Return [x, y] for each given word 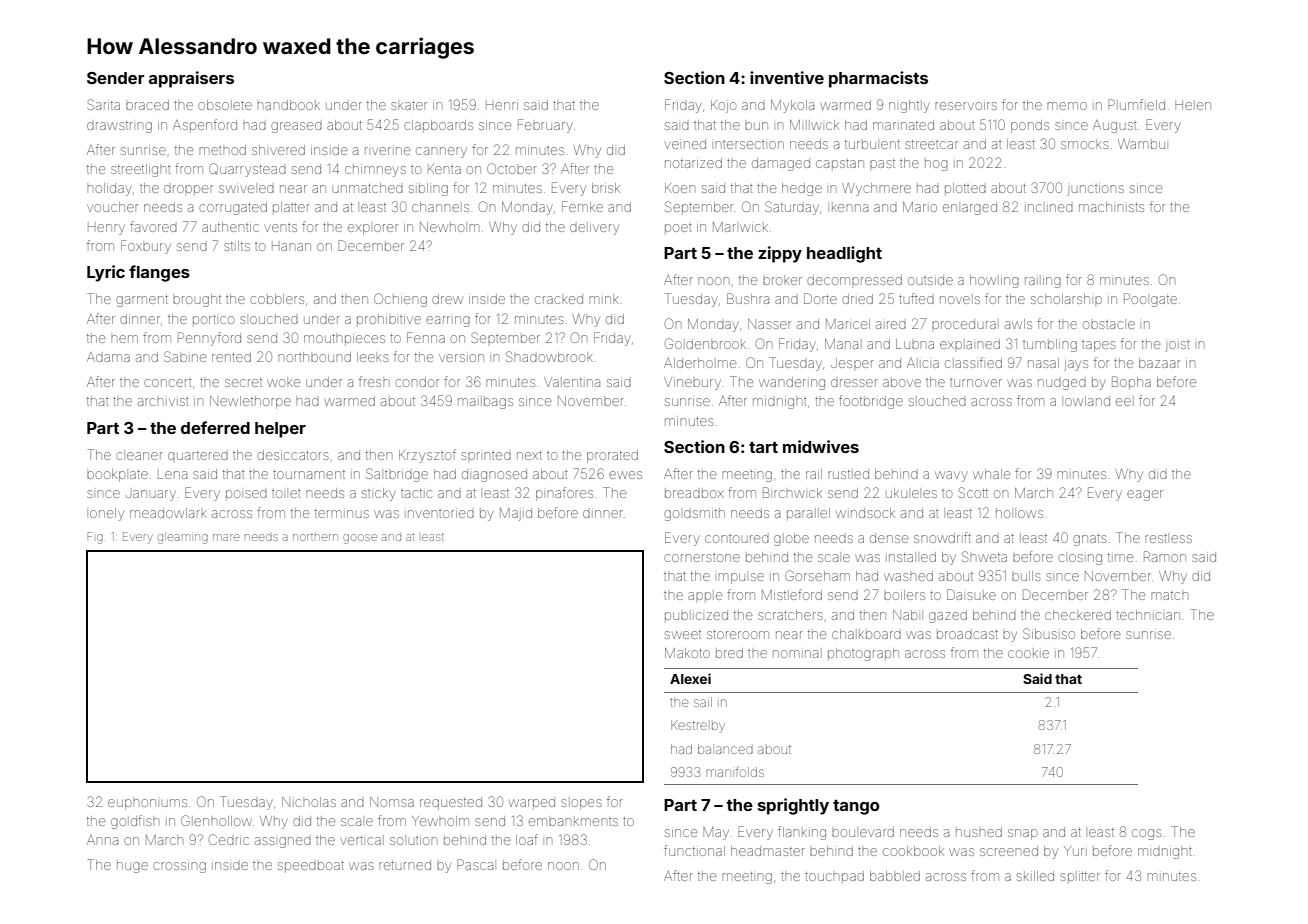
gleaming [183, 538]
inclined [1049, 207]
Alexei [690, 678]
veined [685, 144]
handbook [288, 105]
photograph [863, 654]
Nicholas [309, 802]
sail [703, 702]
